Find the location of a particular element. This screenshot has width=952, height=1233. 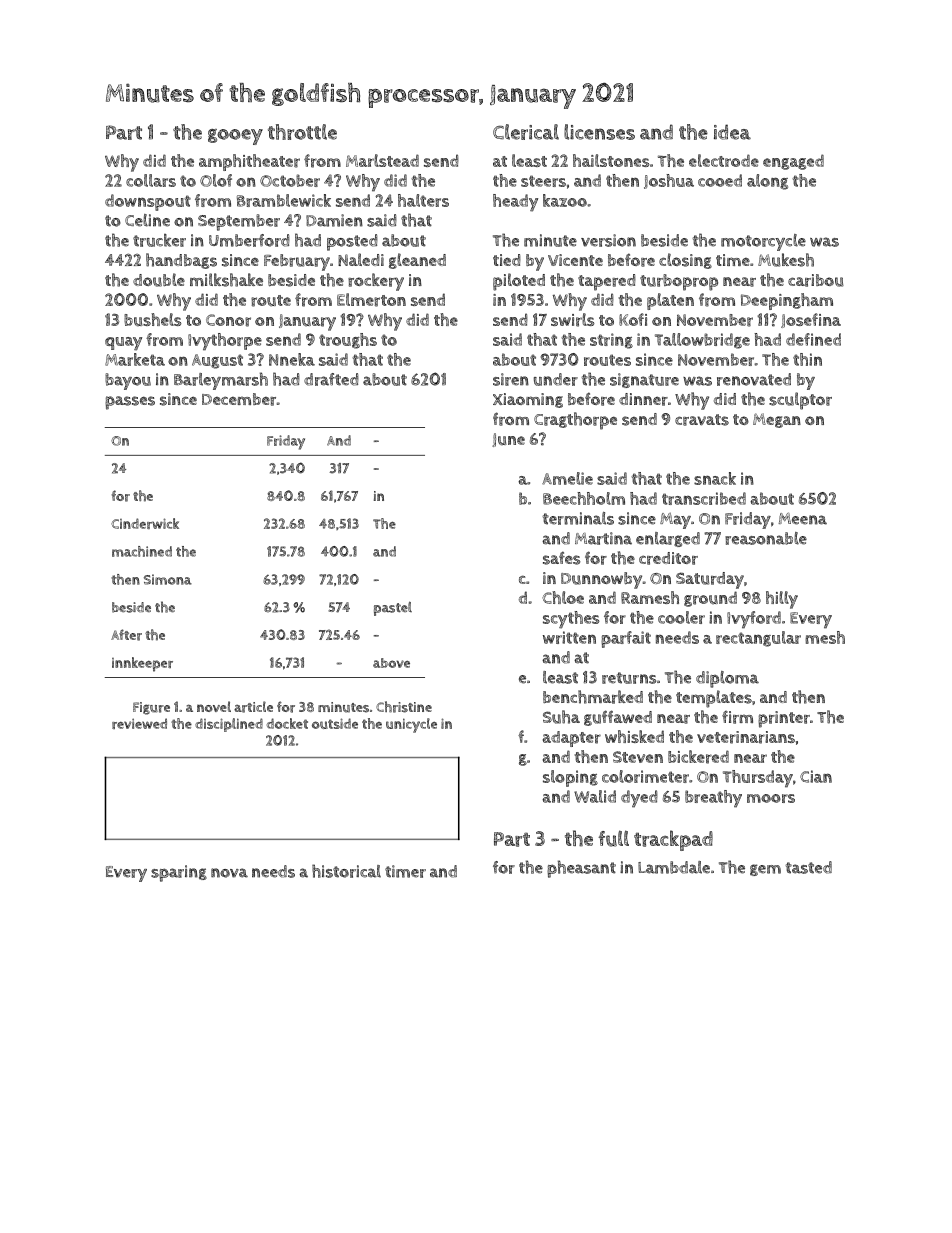

pastel is located at coordinates (393, 608).
